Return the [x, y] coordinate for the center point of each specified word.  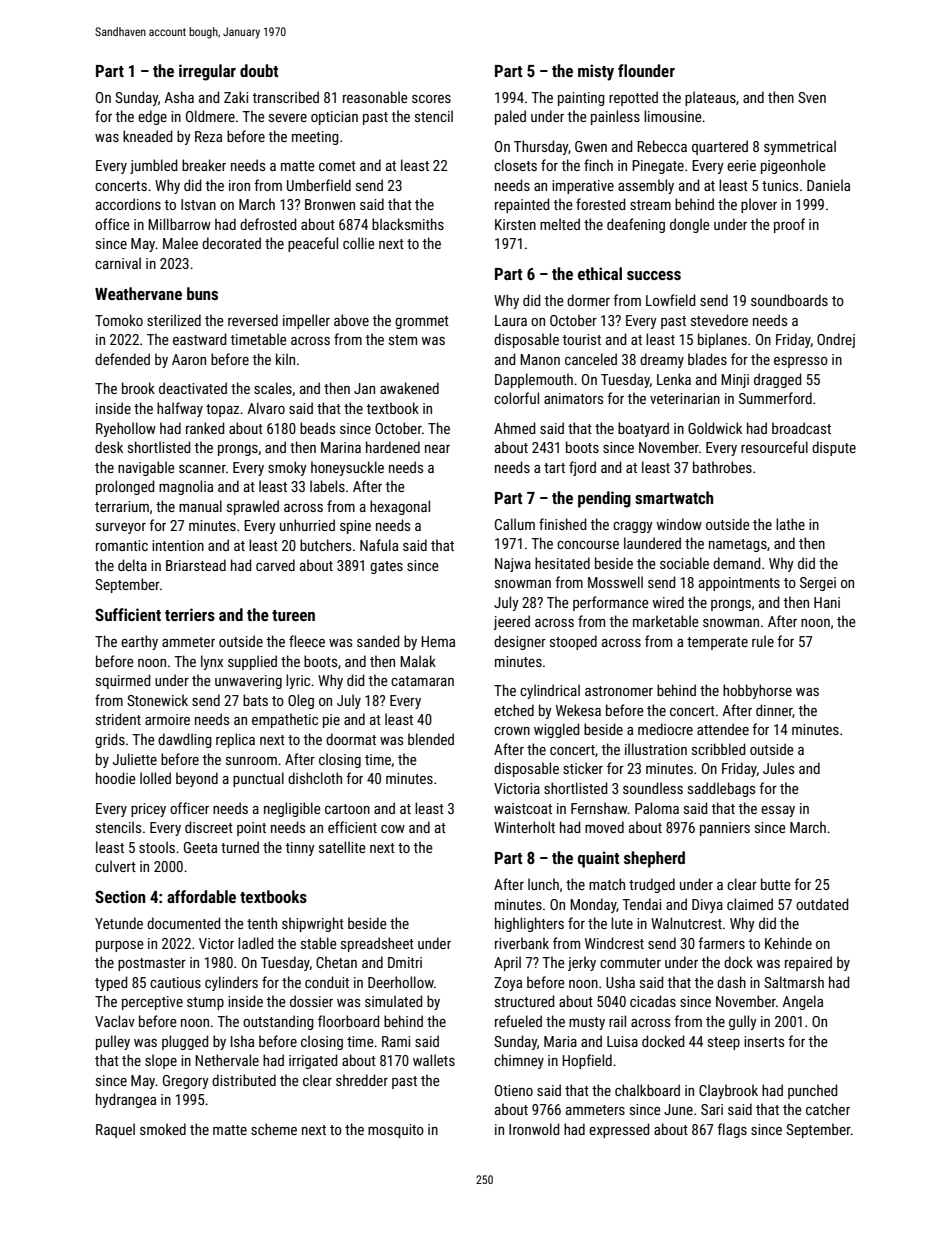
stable [319, 943]
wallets [434, 1060]
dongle [690, 225]
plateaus [710, 98]
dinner [774, 711]
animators [573, 398]
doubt [259, 70]
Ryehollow [126, 429]
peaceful [313, 244]
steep [724, 1043]
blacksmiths [408, 224]
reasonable [375, 97]
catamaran [422, 681]
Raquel [115, 1130]
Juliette [135, 759]
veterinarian [685, 398]
